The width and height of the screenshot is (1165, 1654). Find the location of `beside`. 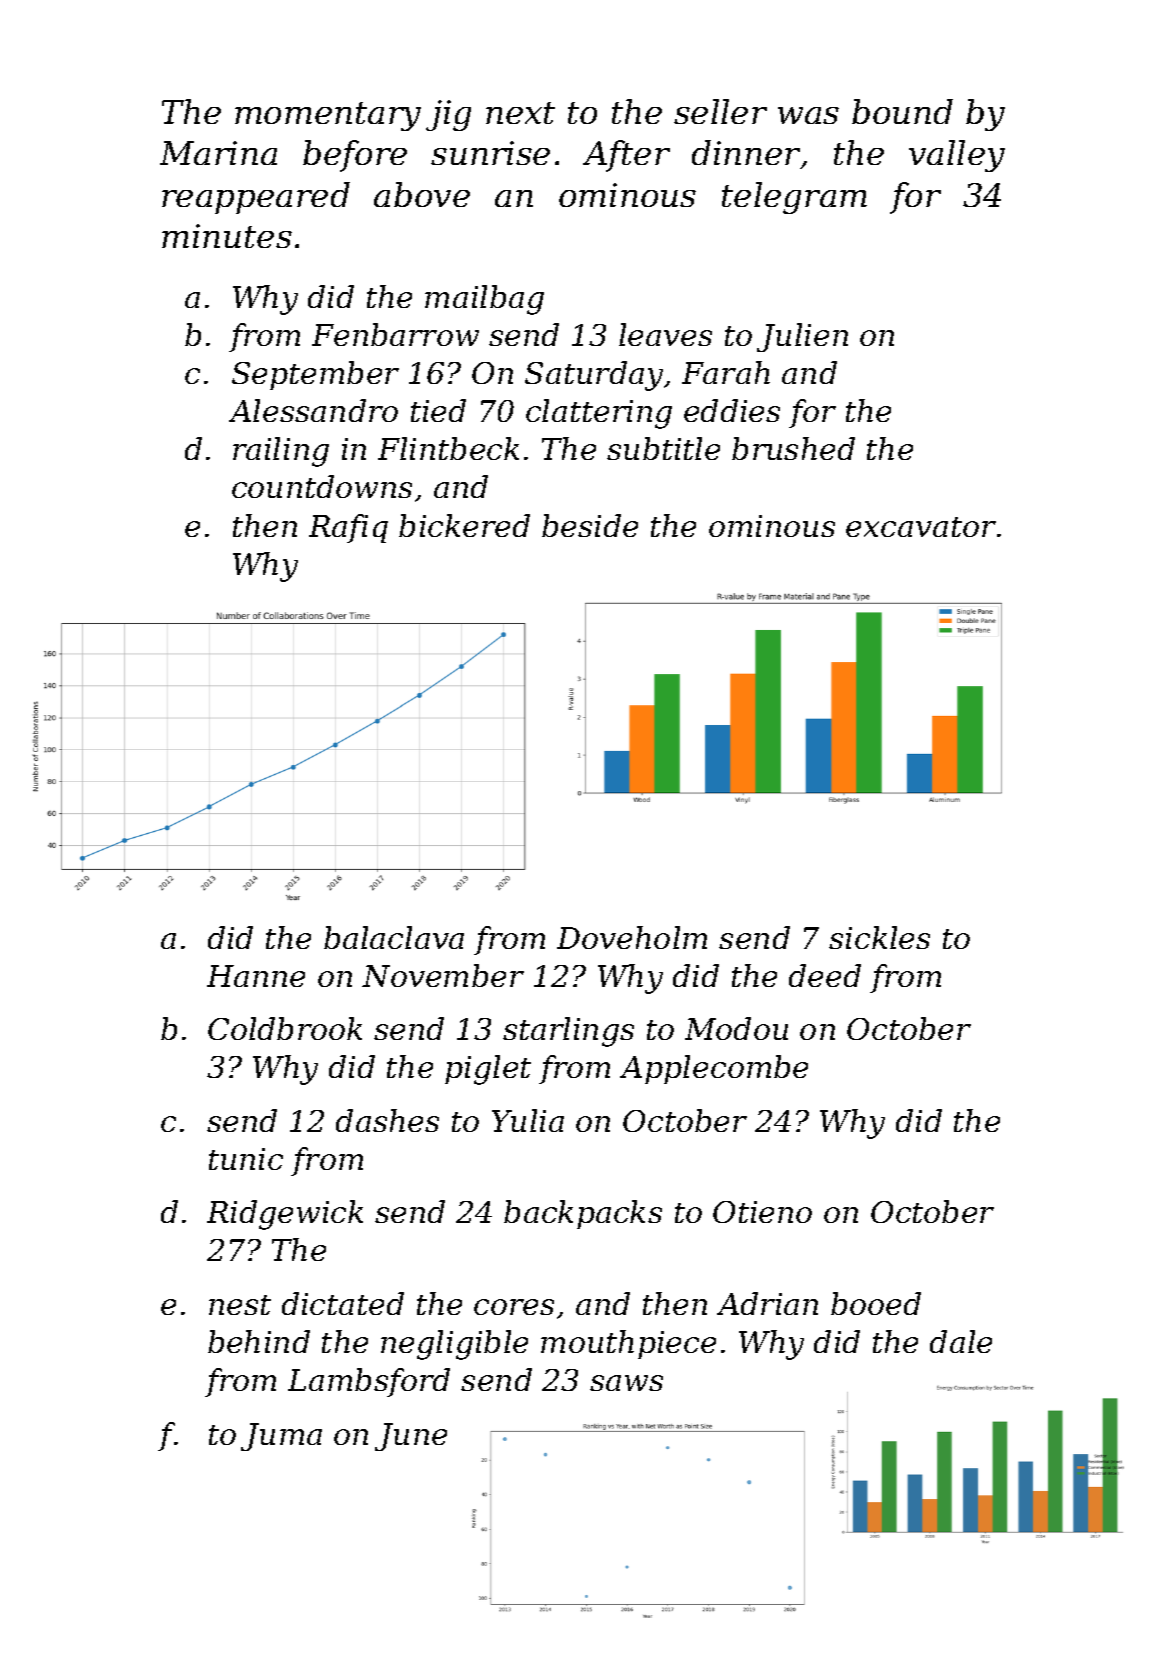

beside is located at coordinates (590, 525).
